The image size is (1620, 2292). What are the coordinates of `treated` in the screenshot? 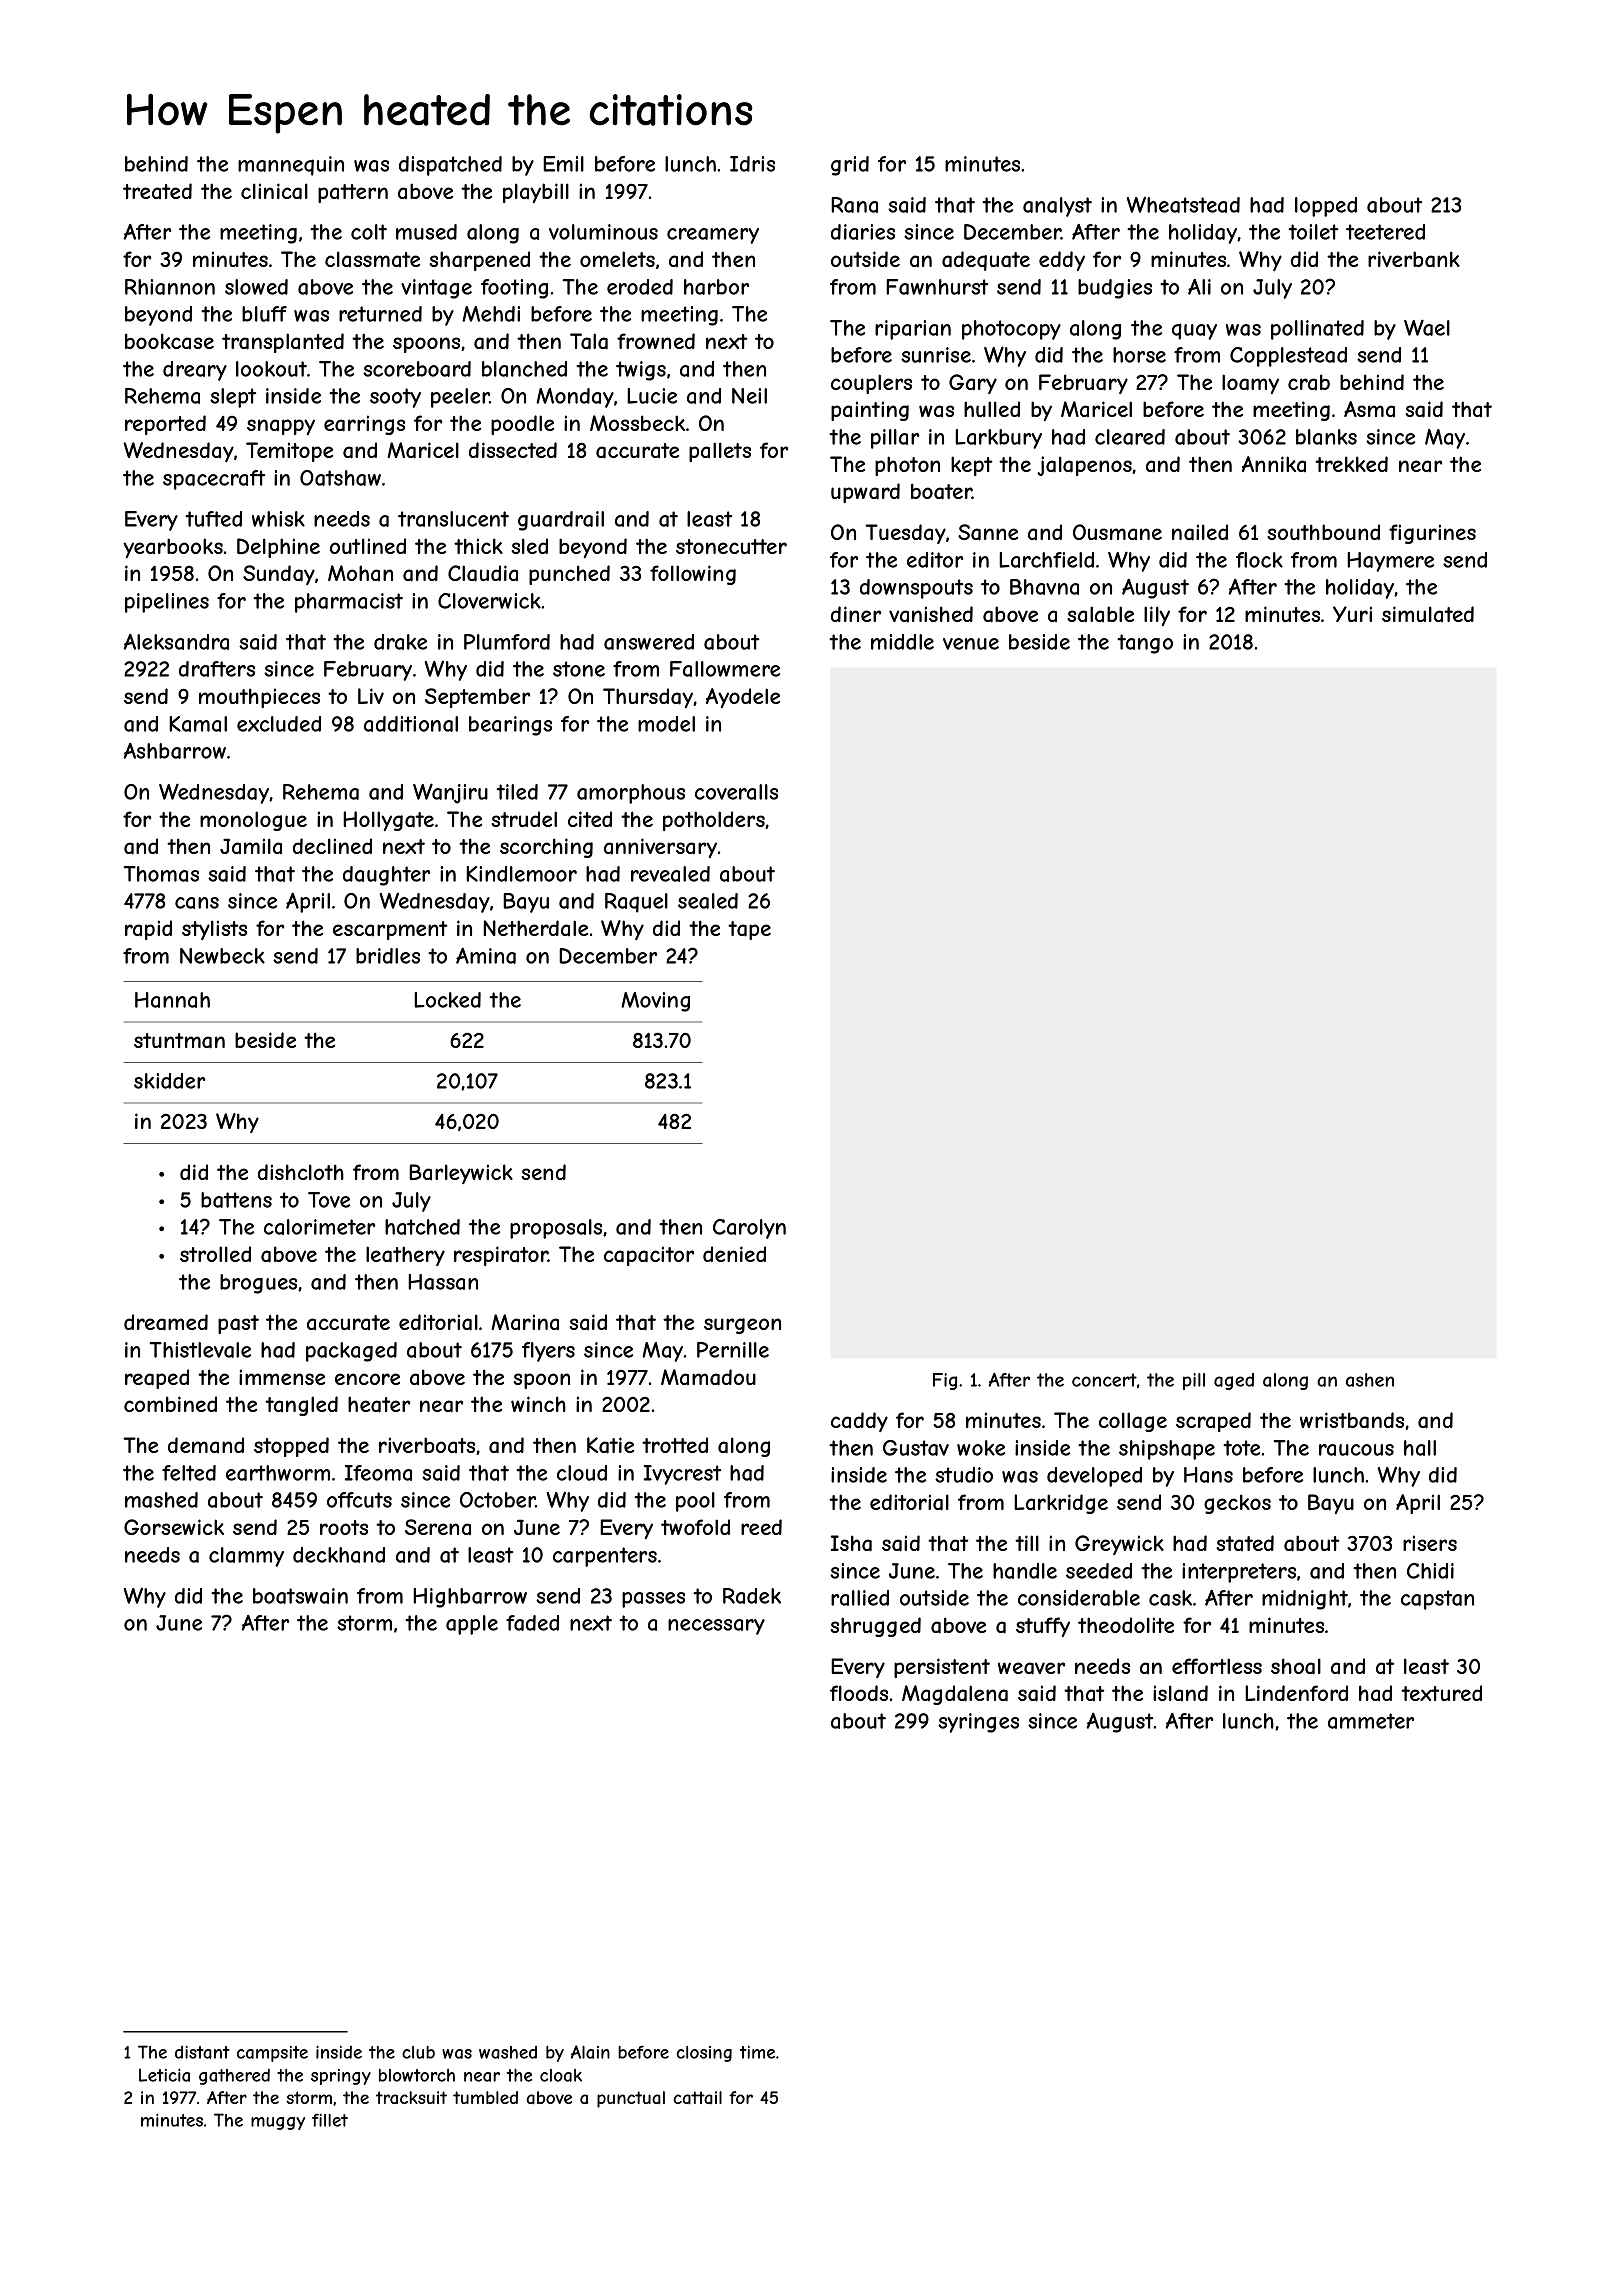 It's located at (157, 191).
